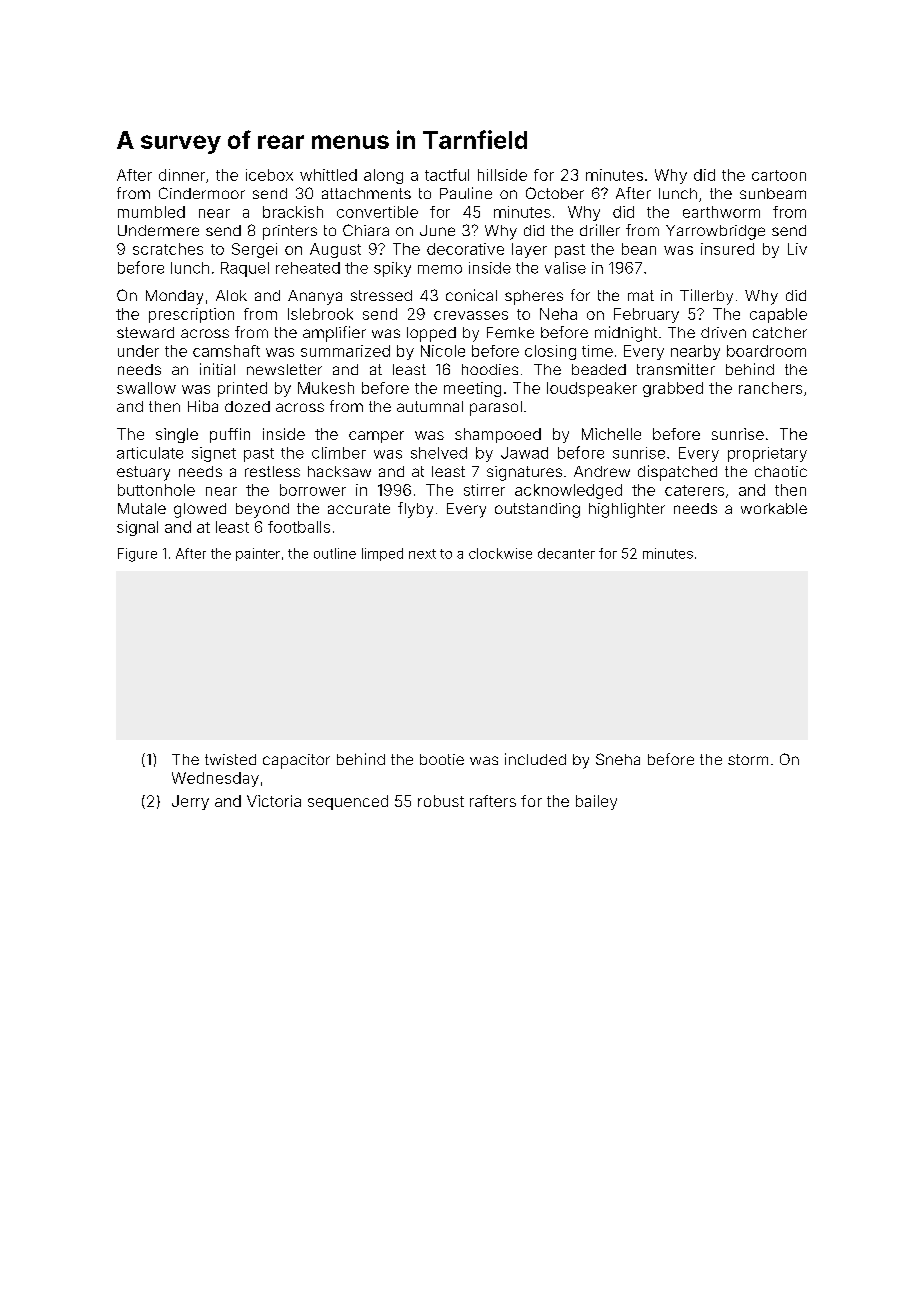  What do you see at coordinates (566, 553) in the screenshot?
I see `decanter` at bounding box center [566, 553].
